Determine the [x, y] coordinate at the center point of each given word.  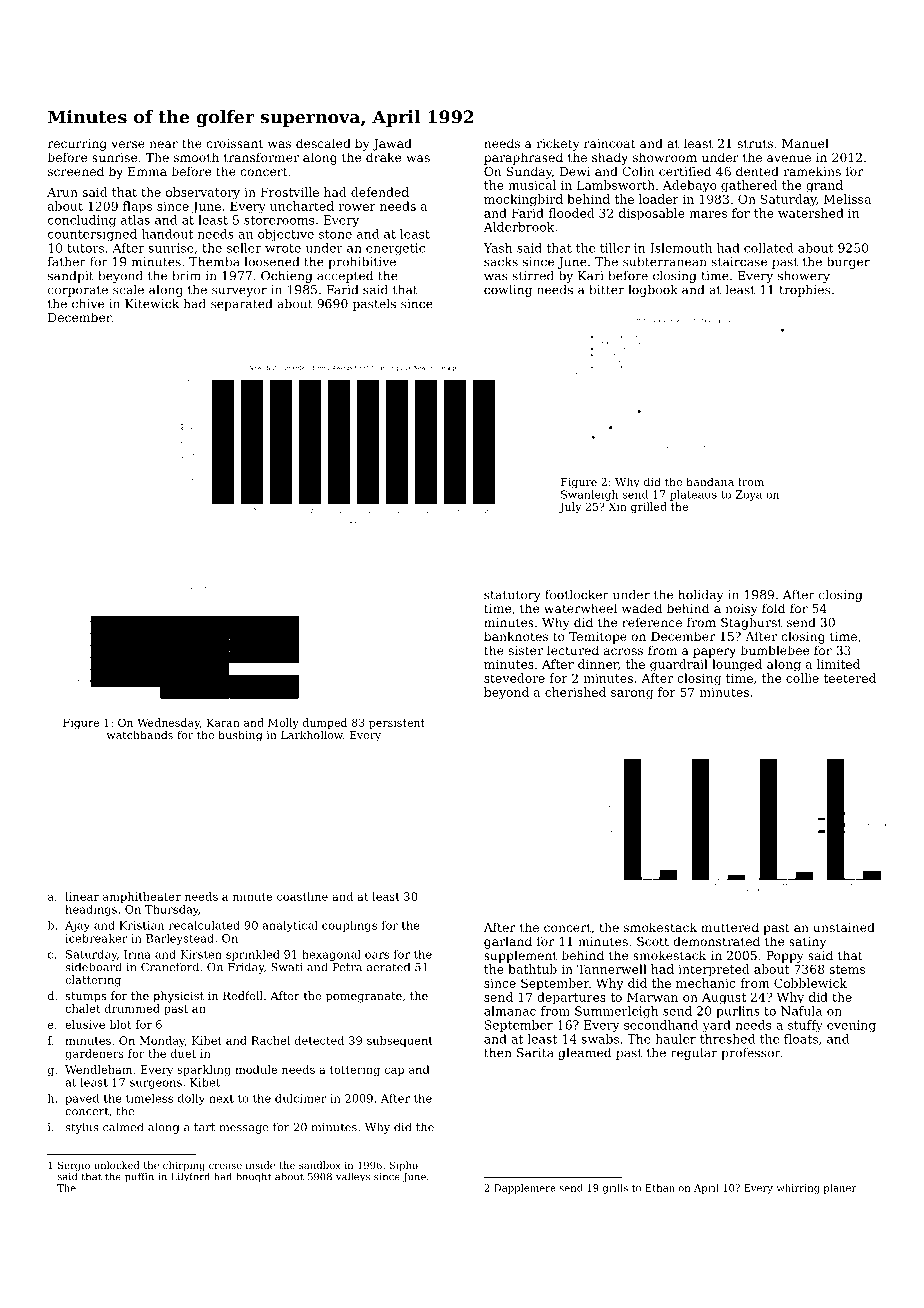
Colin [638, 171]
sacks [501, 262]
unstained [844, 927]
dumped [325, 723]
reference [652, 622]
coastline [302, 896]
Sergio [74, 1166]
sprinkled [253, 955]
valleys [353, 1177]
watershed [811, 213]
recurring [77, 145]
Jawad [392, 144]
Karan [223, 722]
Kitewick [152, 304]
